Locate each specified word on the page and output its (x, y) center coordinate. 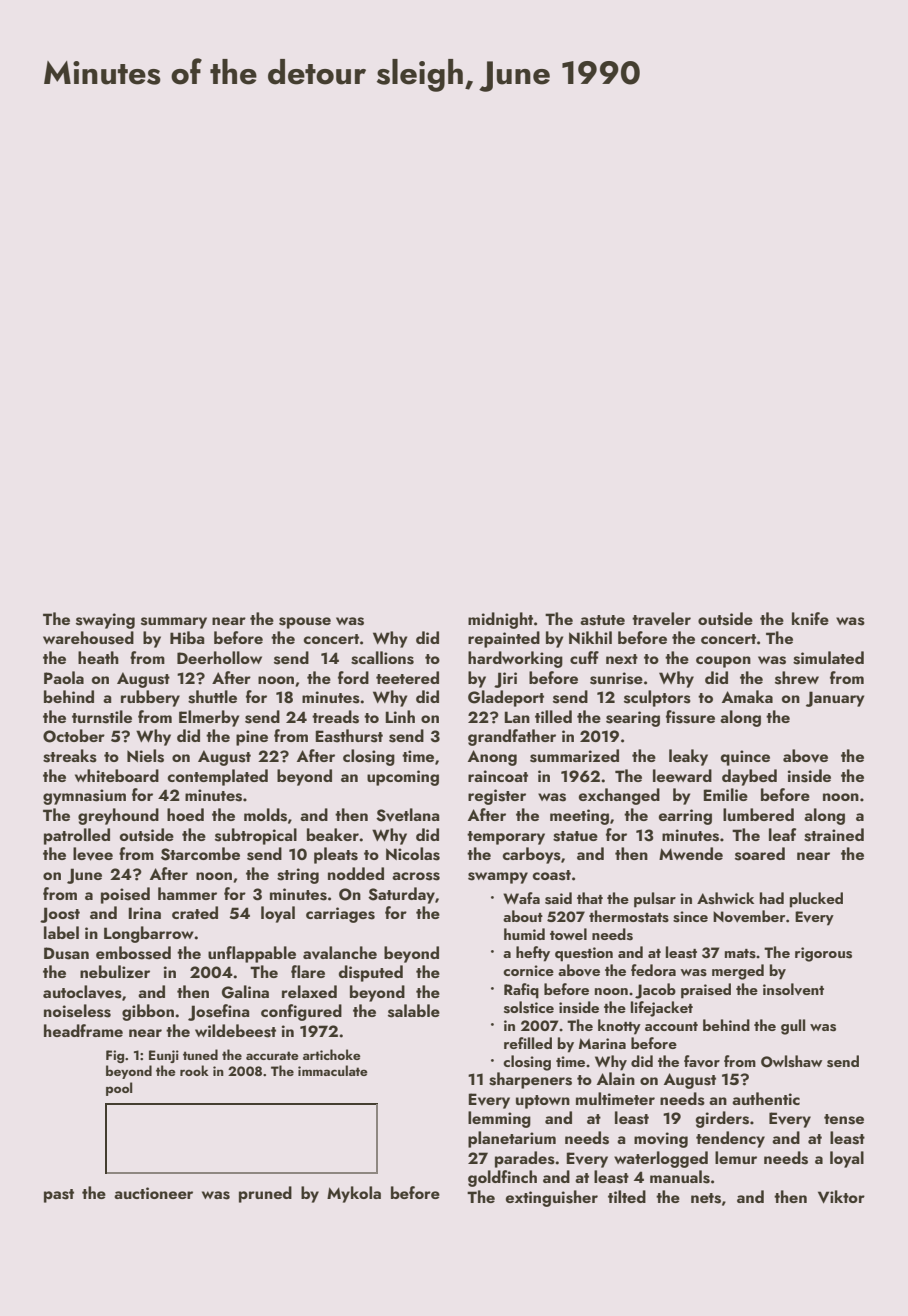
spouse (305, 623)
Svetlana (408, 815)
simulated (828, 658)
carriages (340, 915)
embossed (133, 953)
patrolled (77, 836)
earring (685, 817)
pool (119, 1089)
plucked (816, 900)
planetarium (512, 1139)
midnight (500, 620)
